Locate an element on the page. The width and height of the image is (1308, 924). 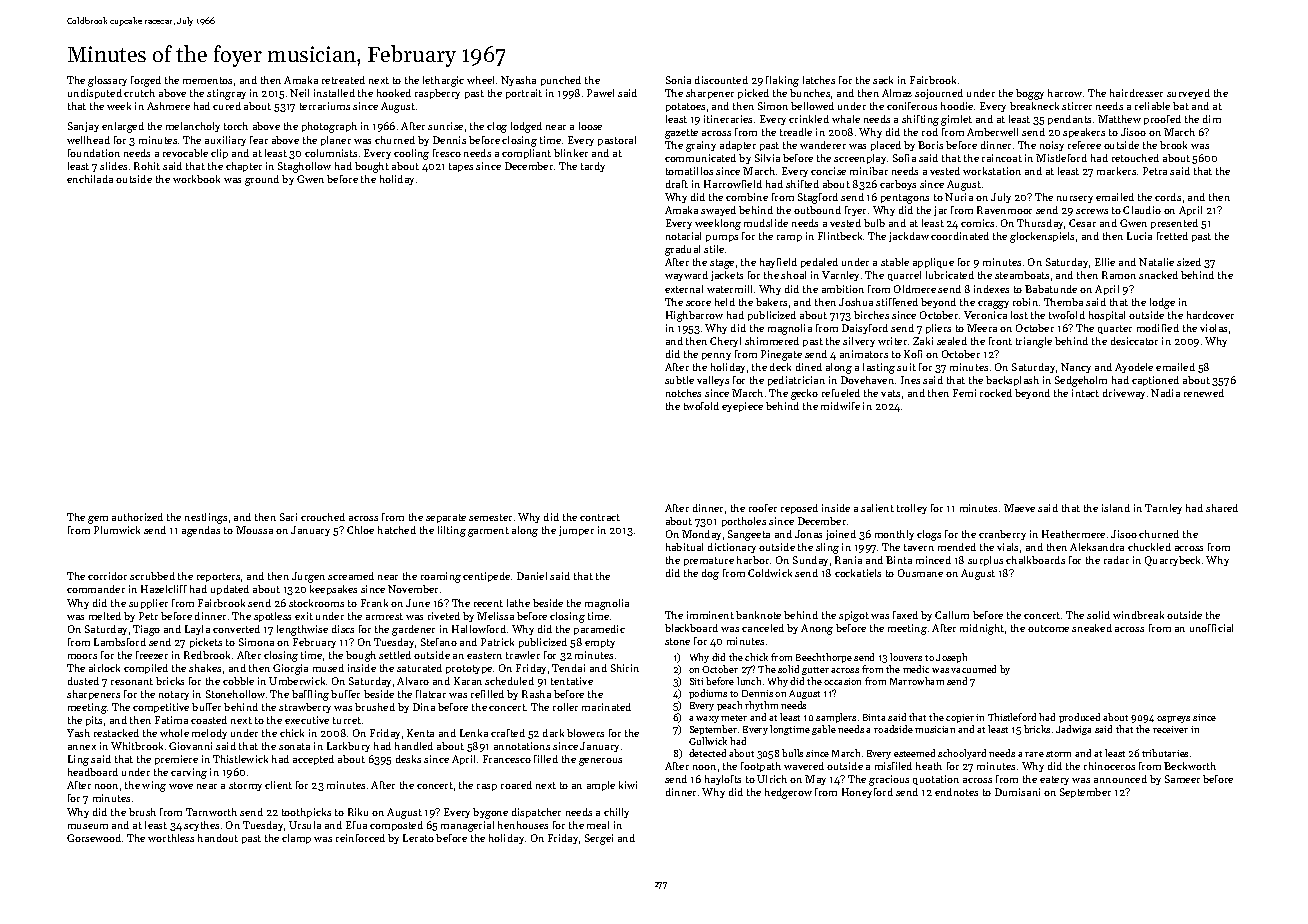
Sergei is located at coordinates (599, 839).
